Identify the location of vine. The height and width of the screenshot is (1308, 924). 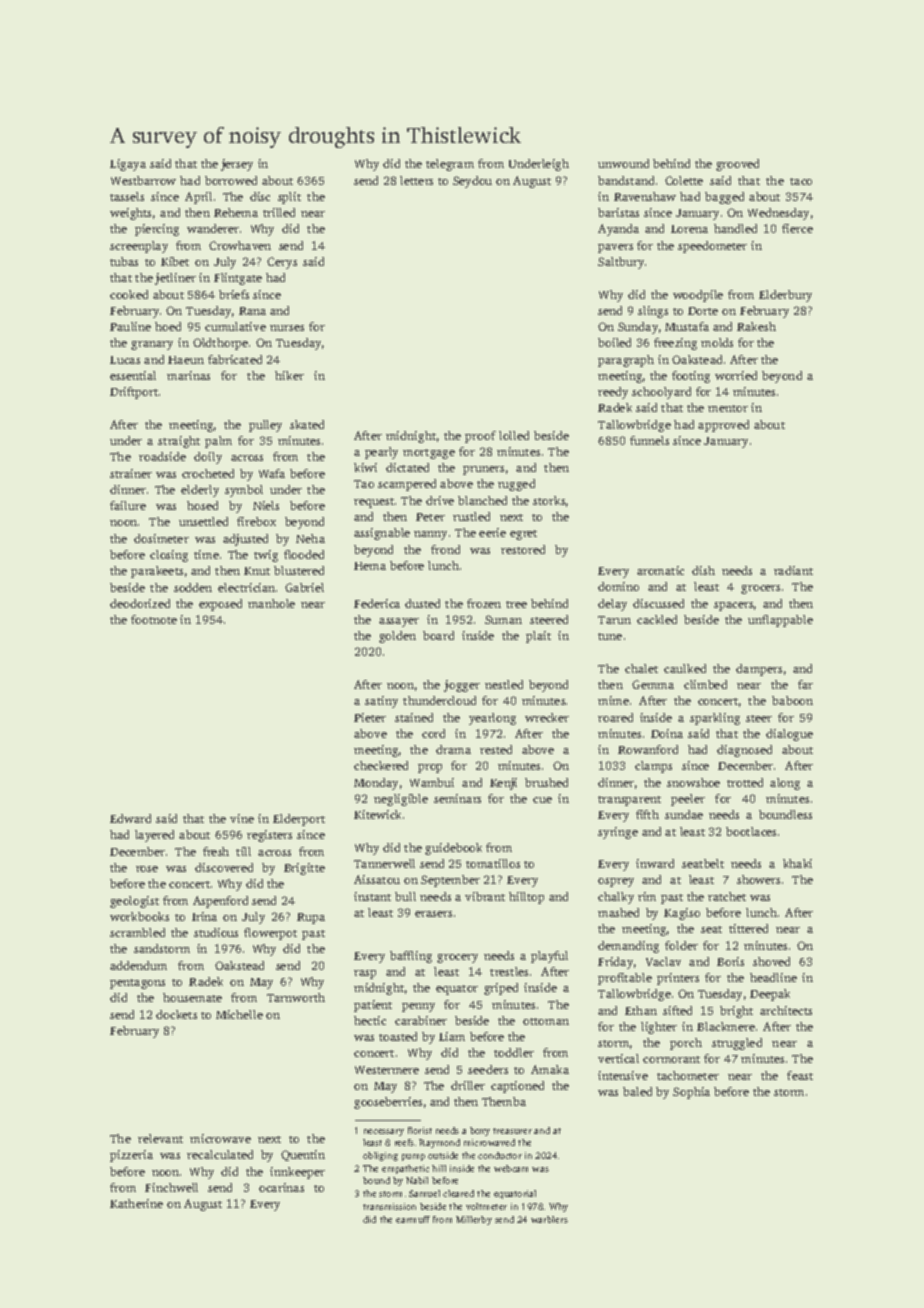
(242, 818).
